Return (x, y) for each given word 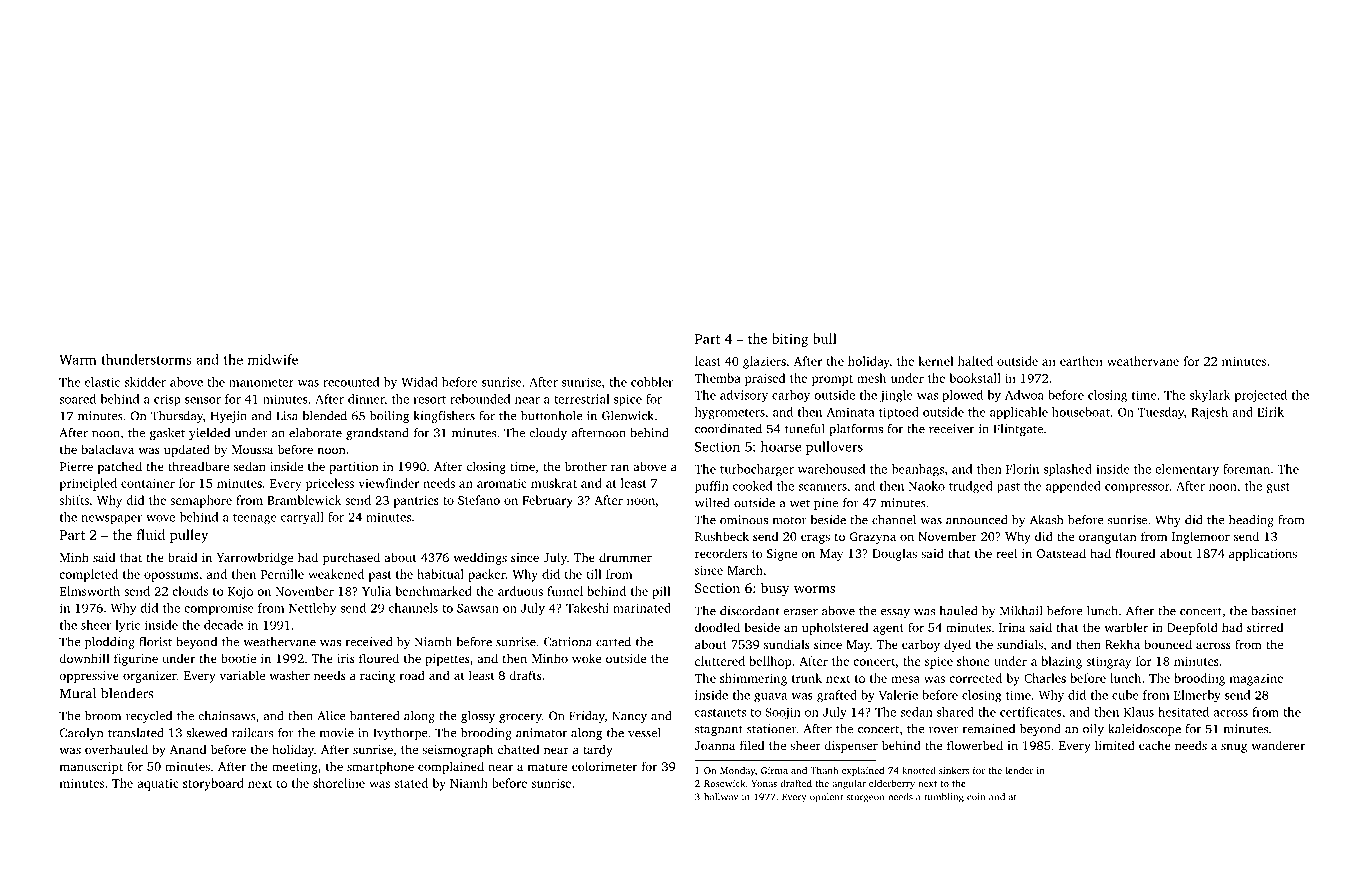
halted (975, 361)
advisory (744, 396)
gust (1278, 488)
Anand (187, 749)
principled (88, 484)
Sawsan (478, 608)
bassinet (1274, 611)
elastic (102, 382)
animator (541, 733)
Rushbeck (722, 536)
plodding (110, 643)
